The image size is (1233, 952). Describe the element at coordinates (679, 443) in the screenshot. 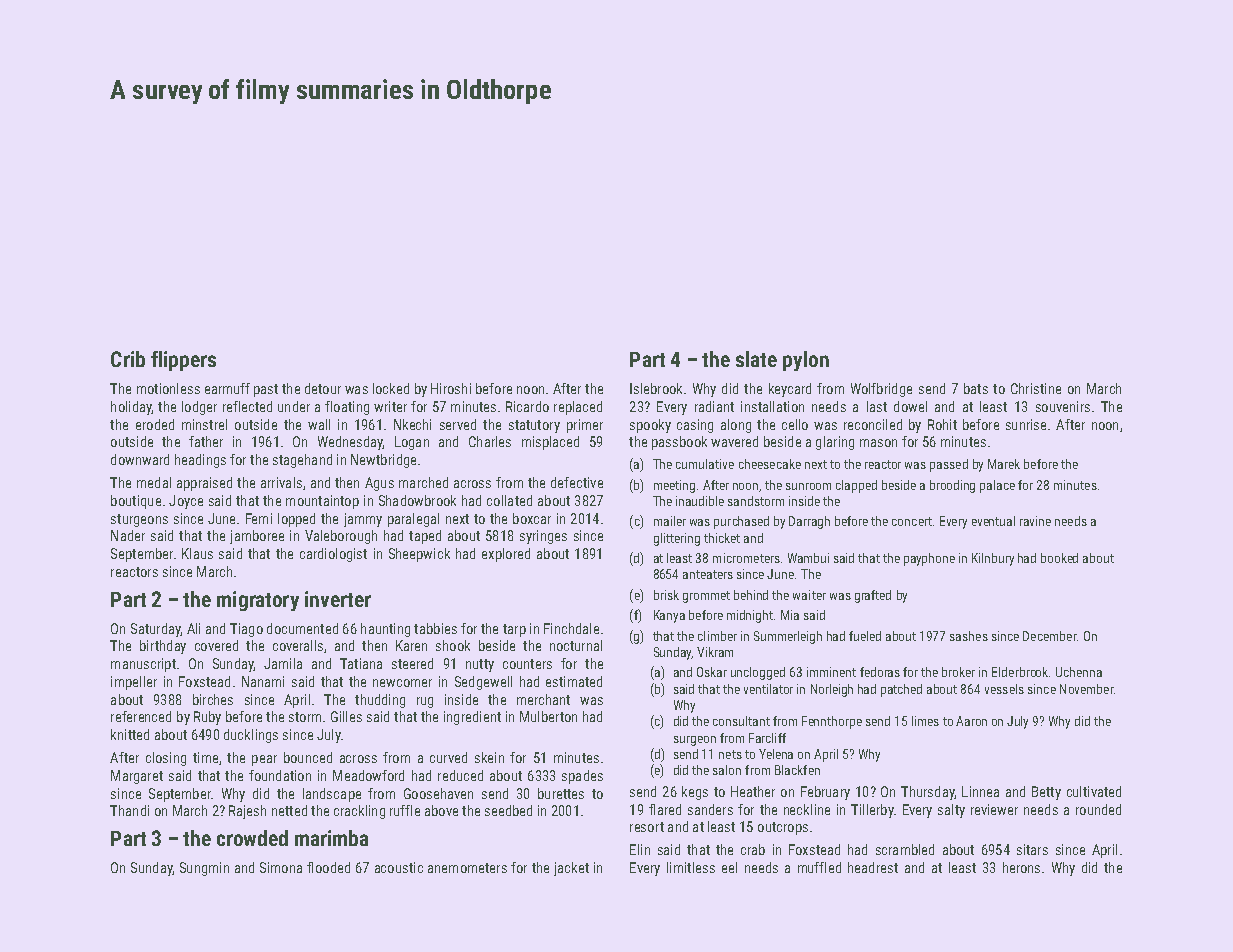

I see `passbook` at that location.
